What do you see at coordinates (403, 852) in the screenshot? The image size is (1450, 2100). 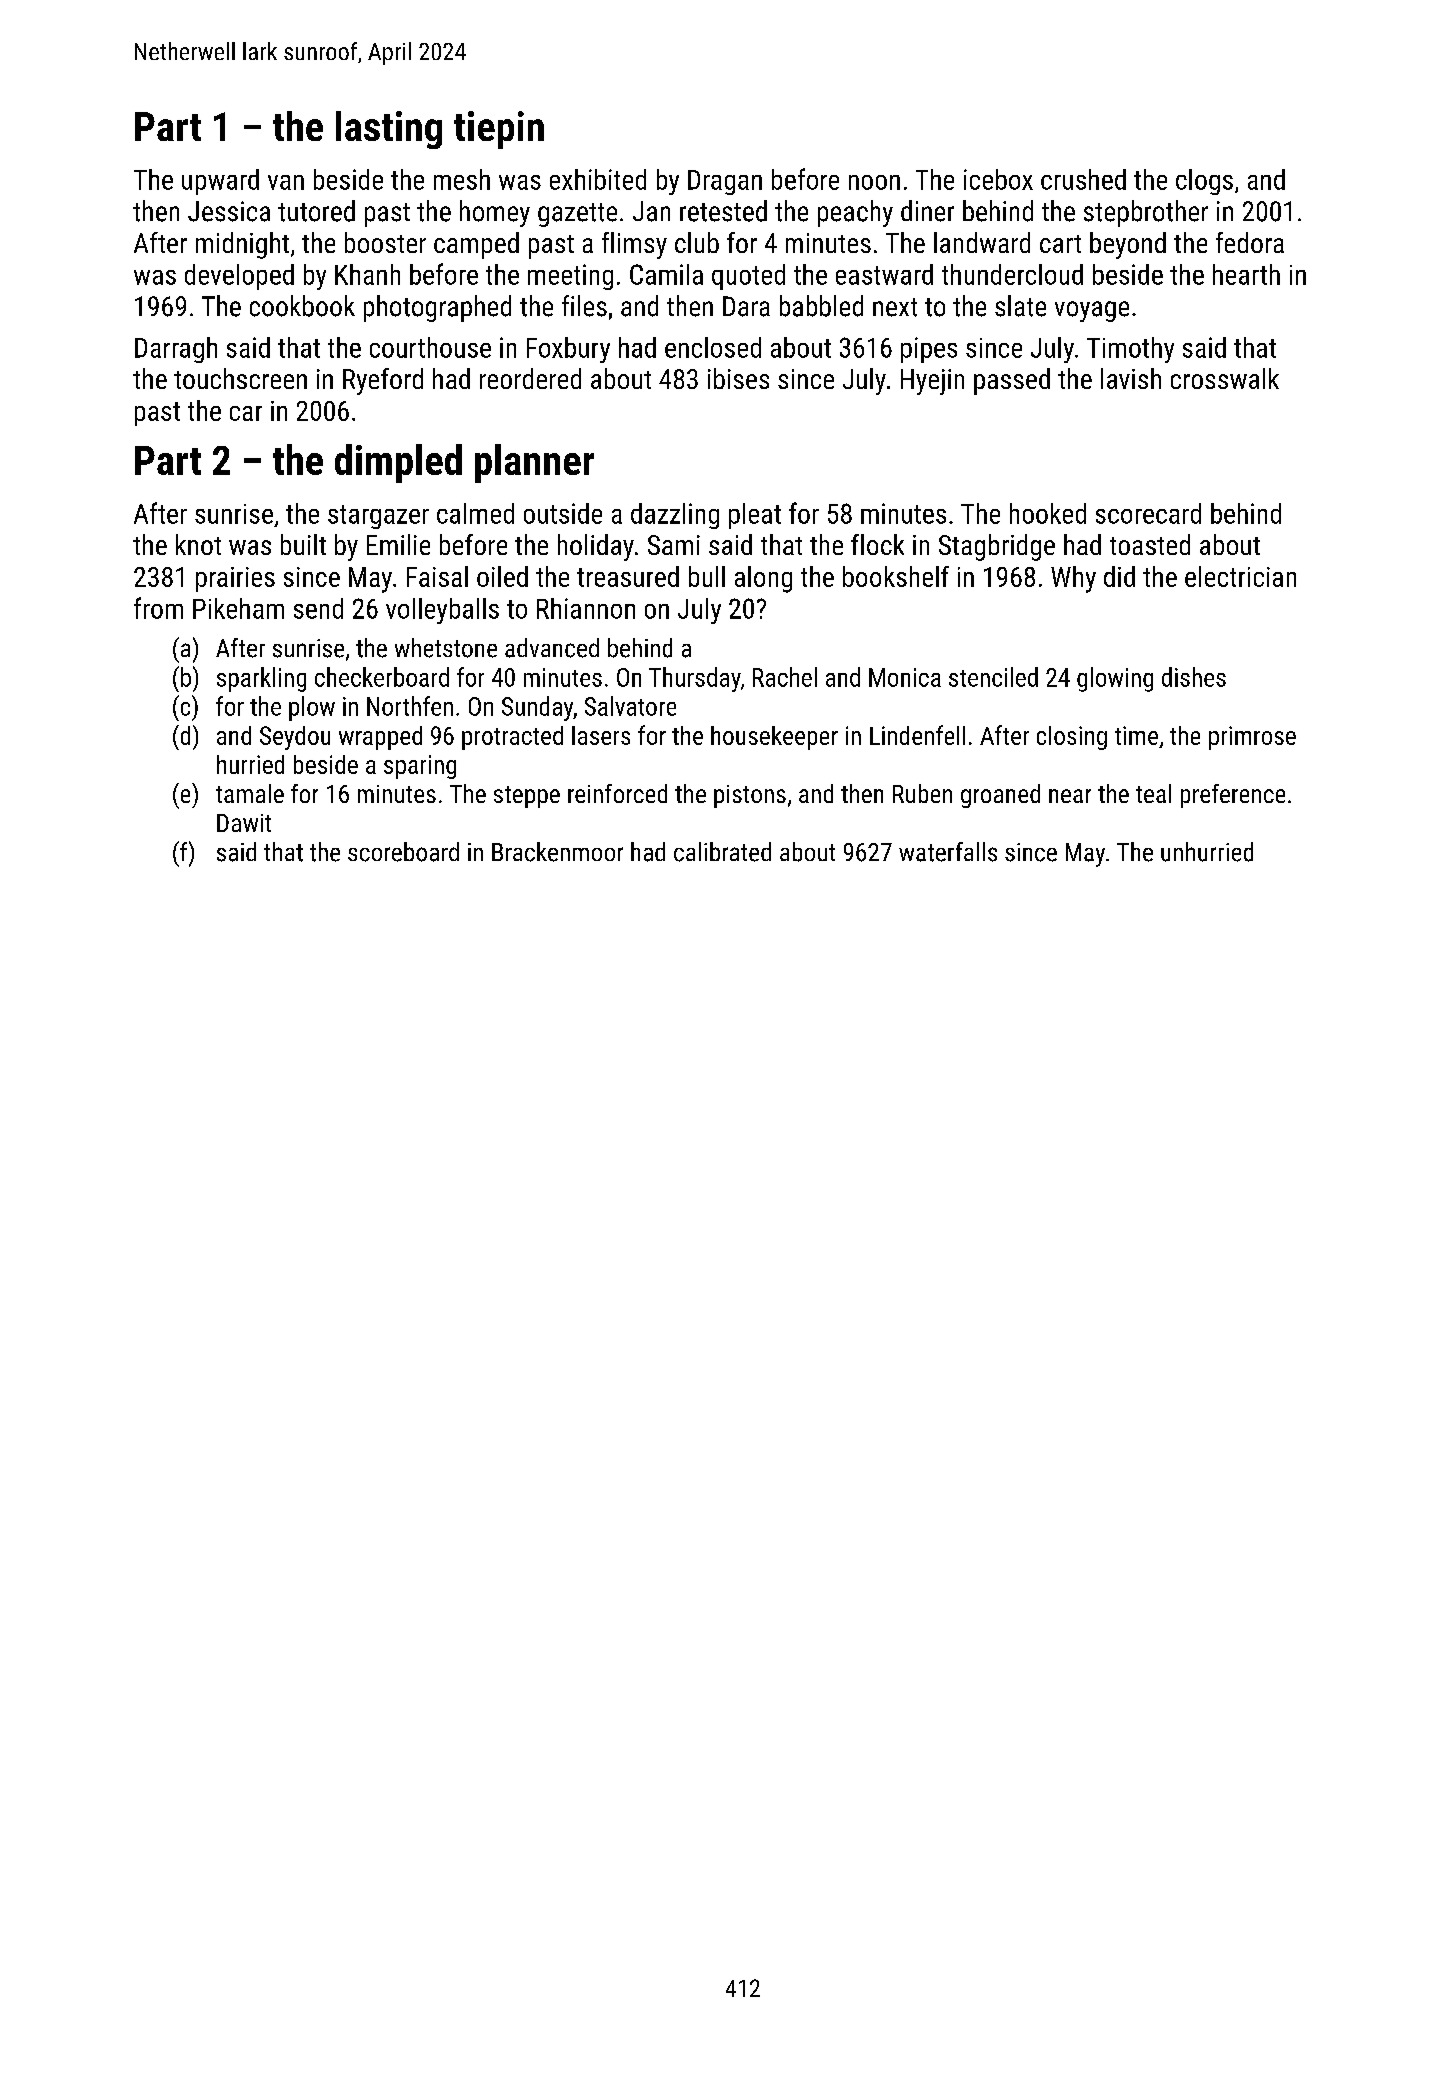 I see `scoreboard` at bounding box center [403, 852].
